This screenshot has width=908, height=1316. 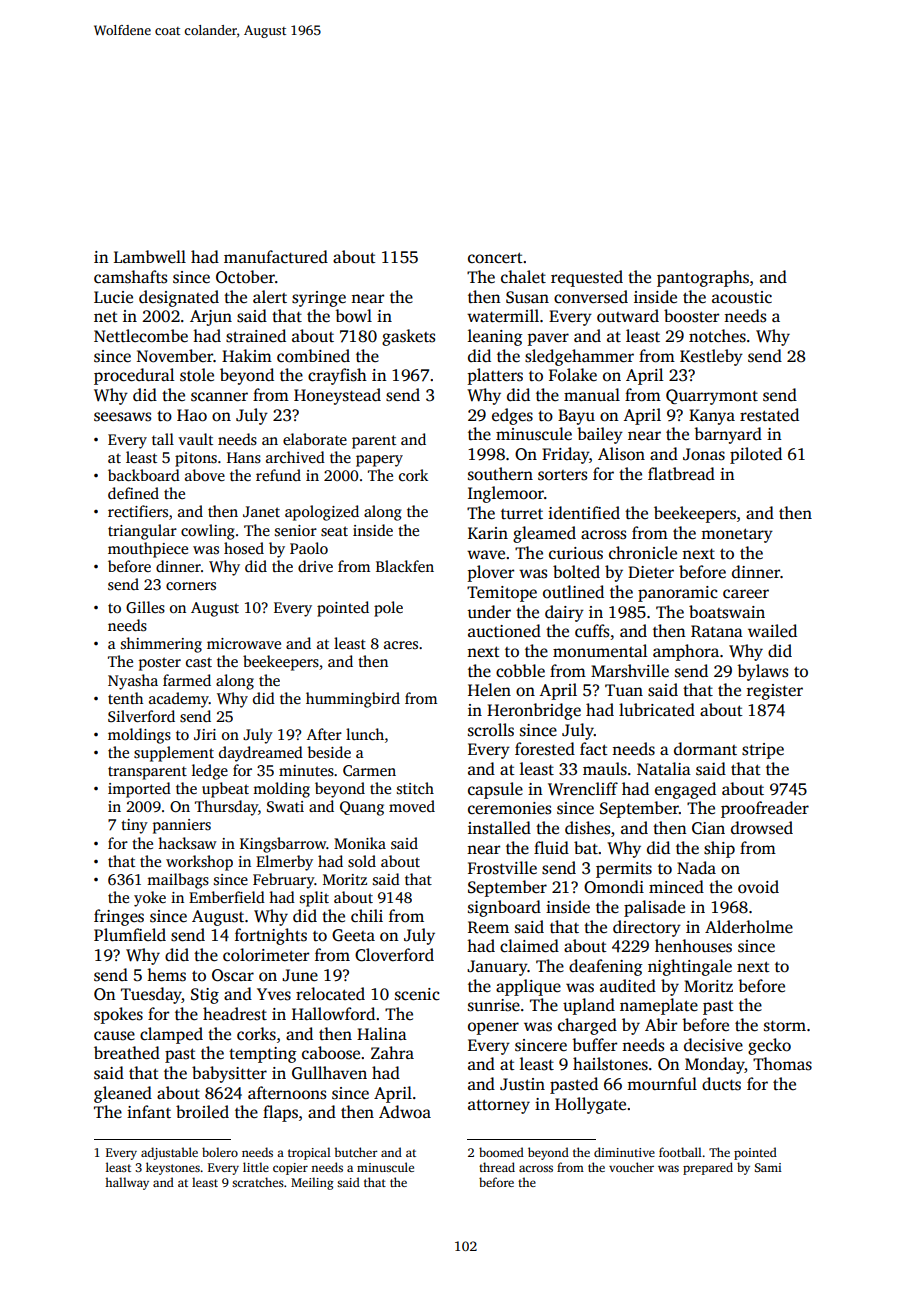 I want to click on nightingale, so click(x=690, y=967).
